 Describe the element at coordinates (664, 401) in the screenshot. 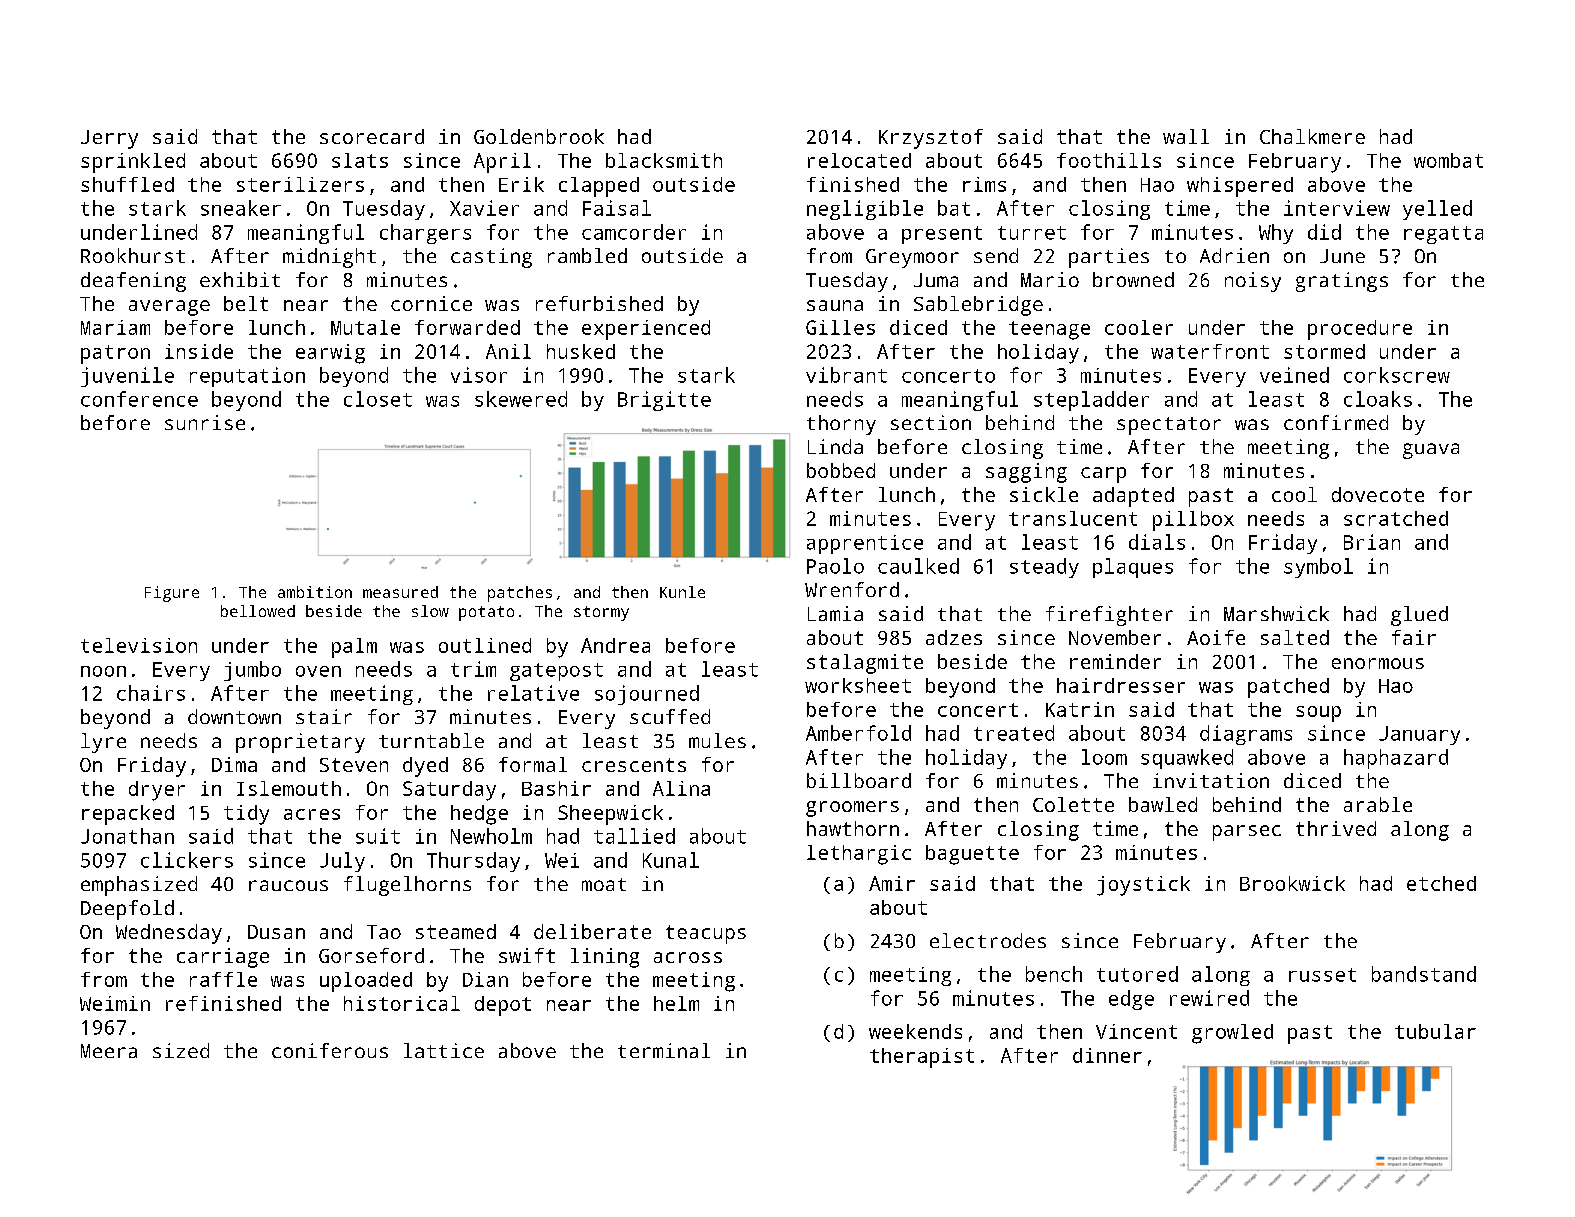

I see `Brigitte` at that location.
